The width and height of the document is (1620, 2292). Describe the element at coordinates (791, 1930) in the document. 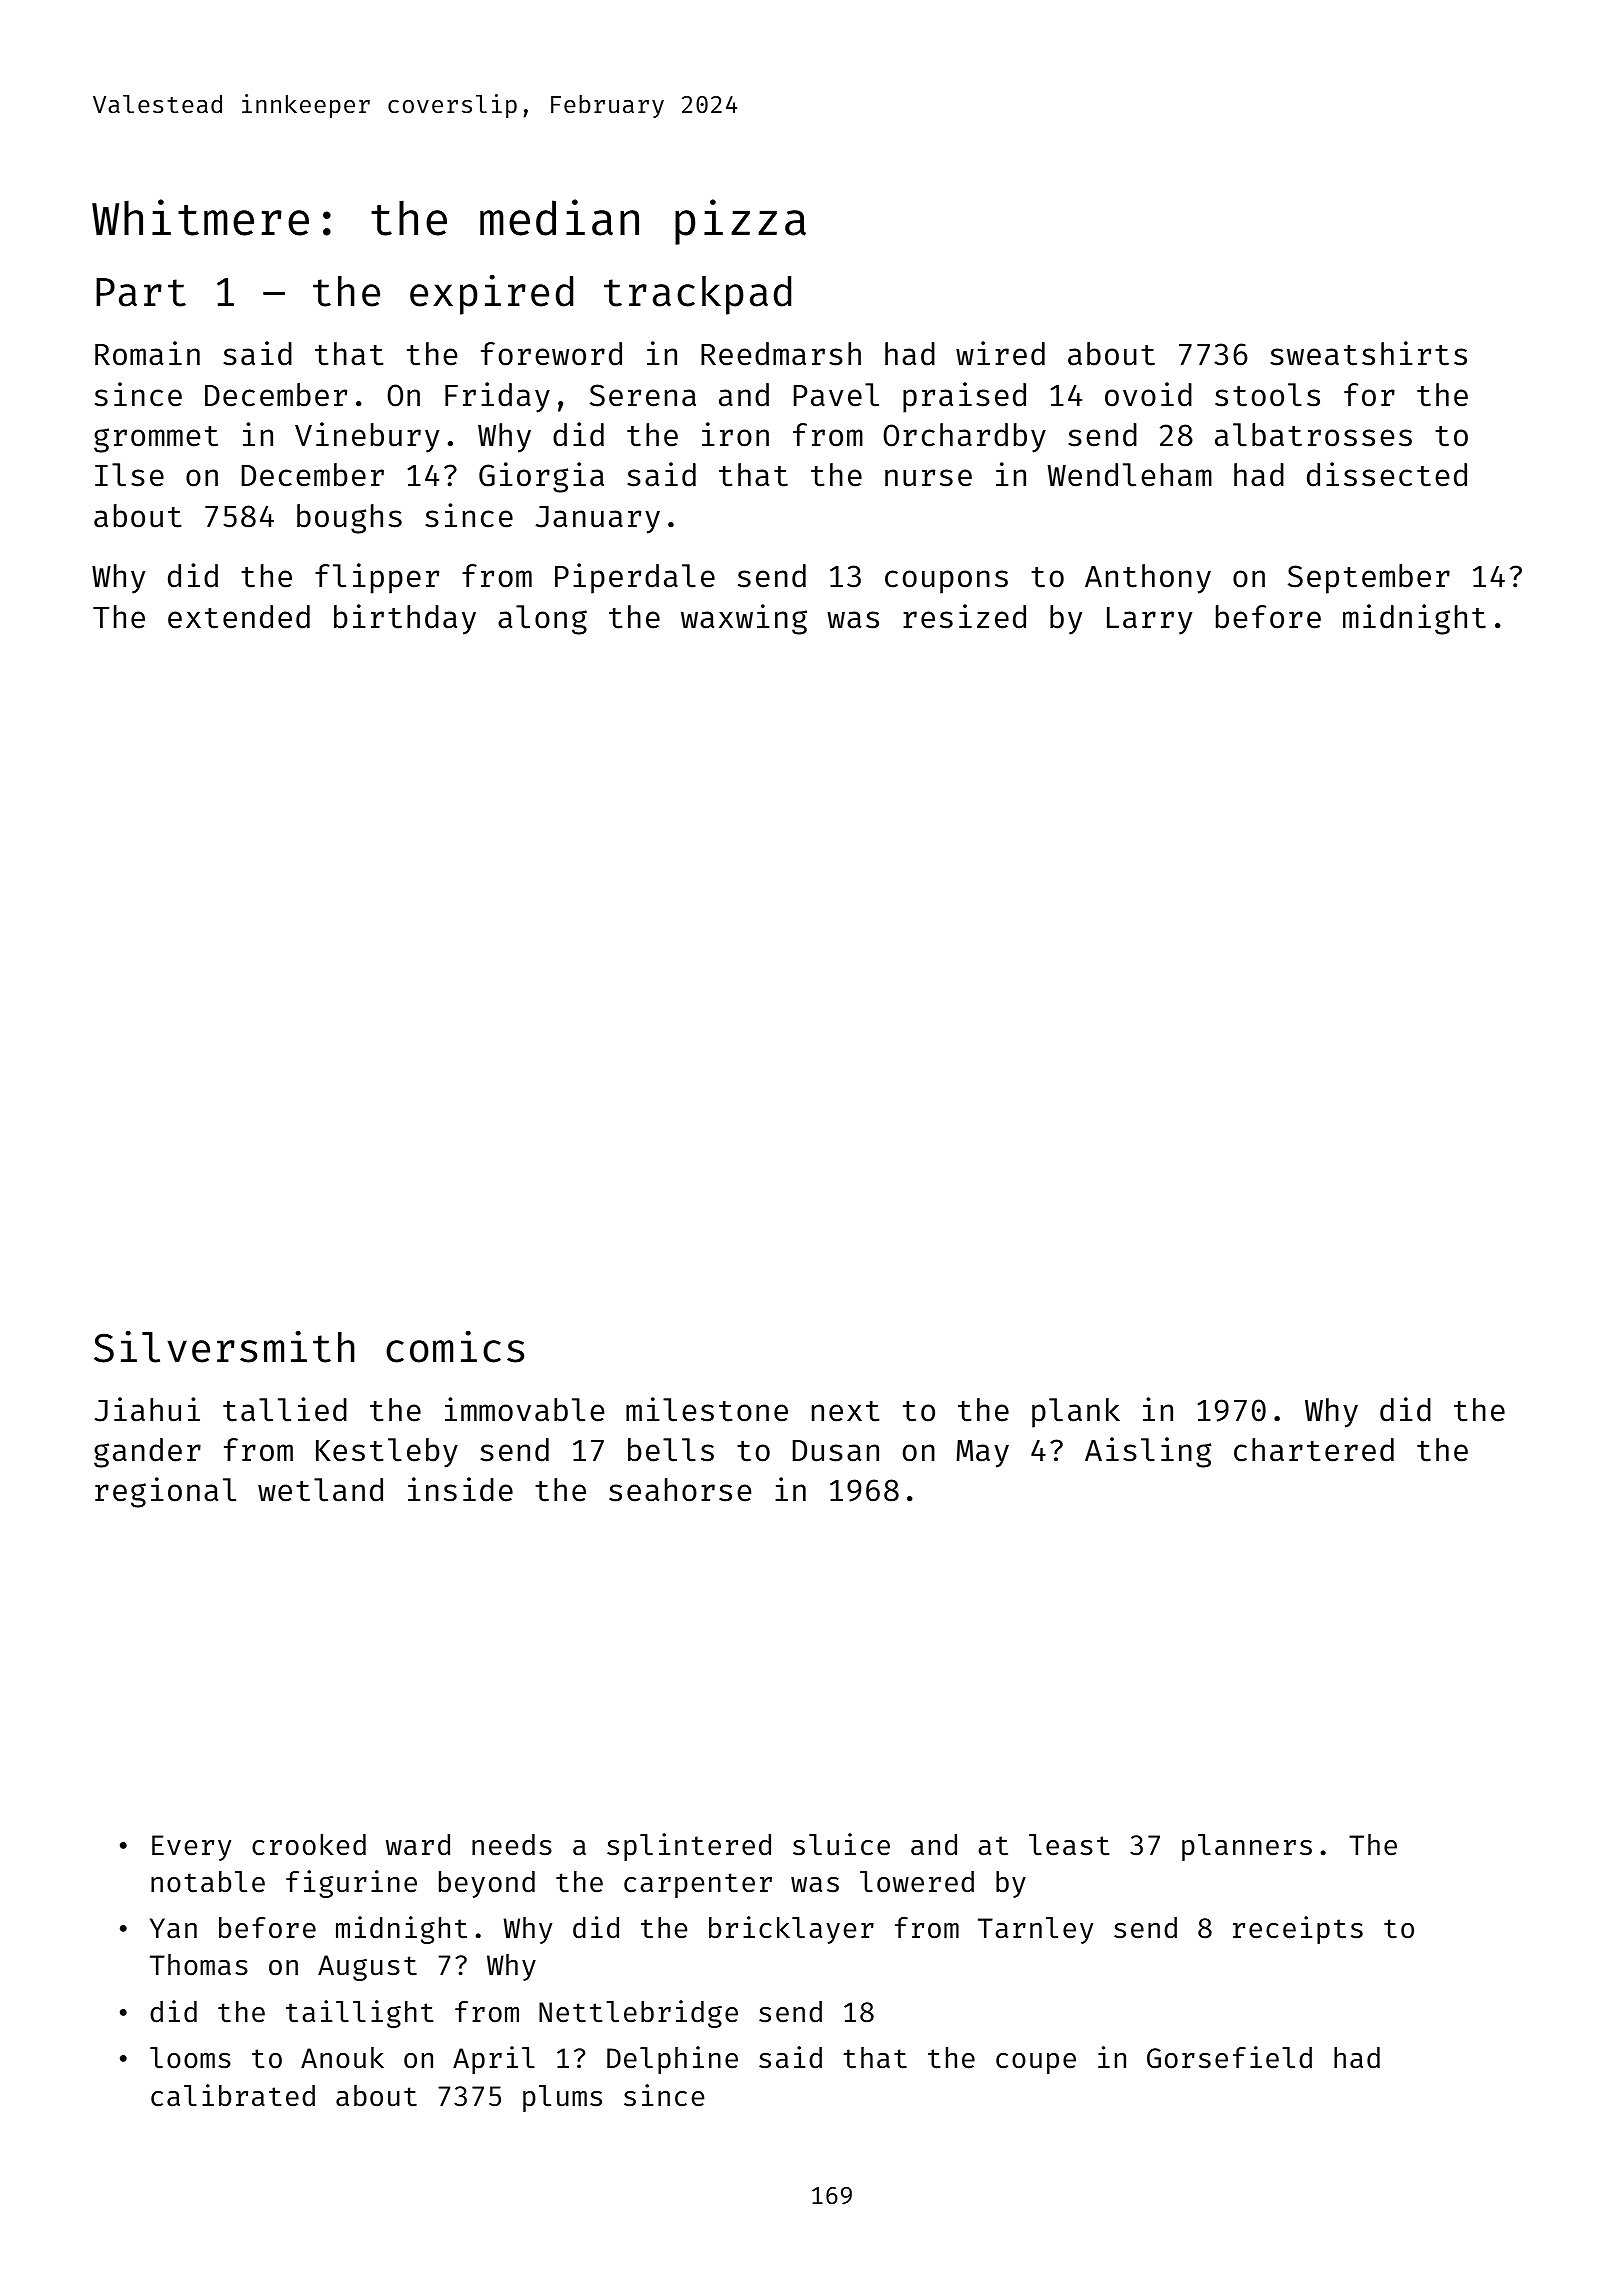

I see `bricklayer` at that location.
